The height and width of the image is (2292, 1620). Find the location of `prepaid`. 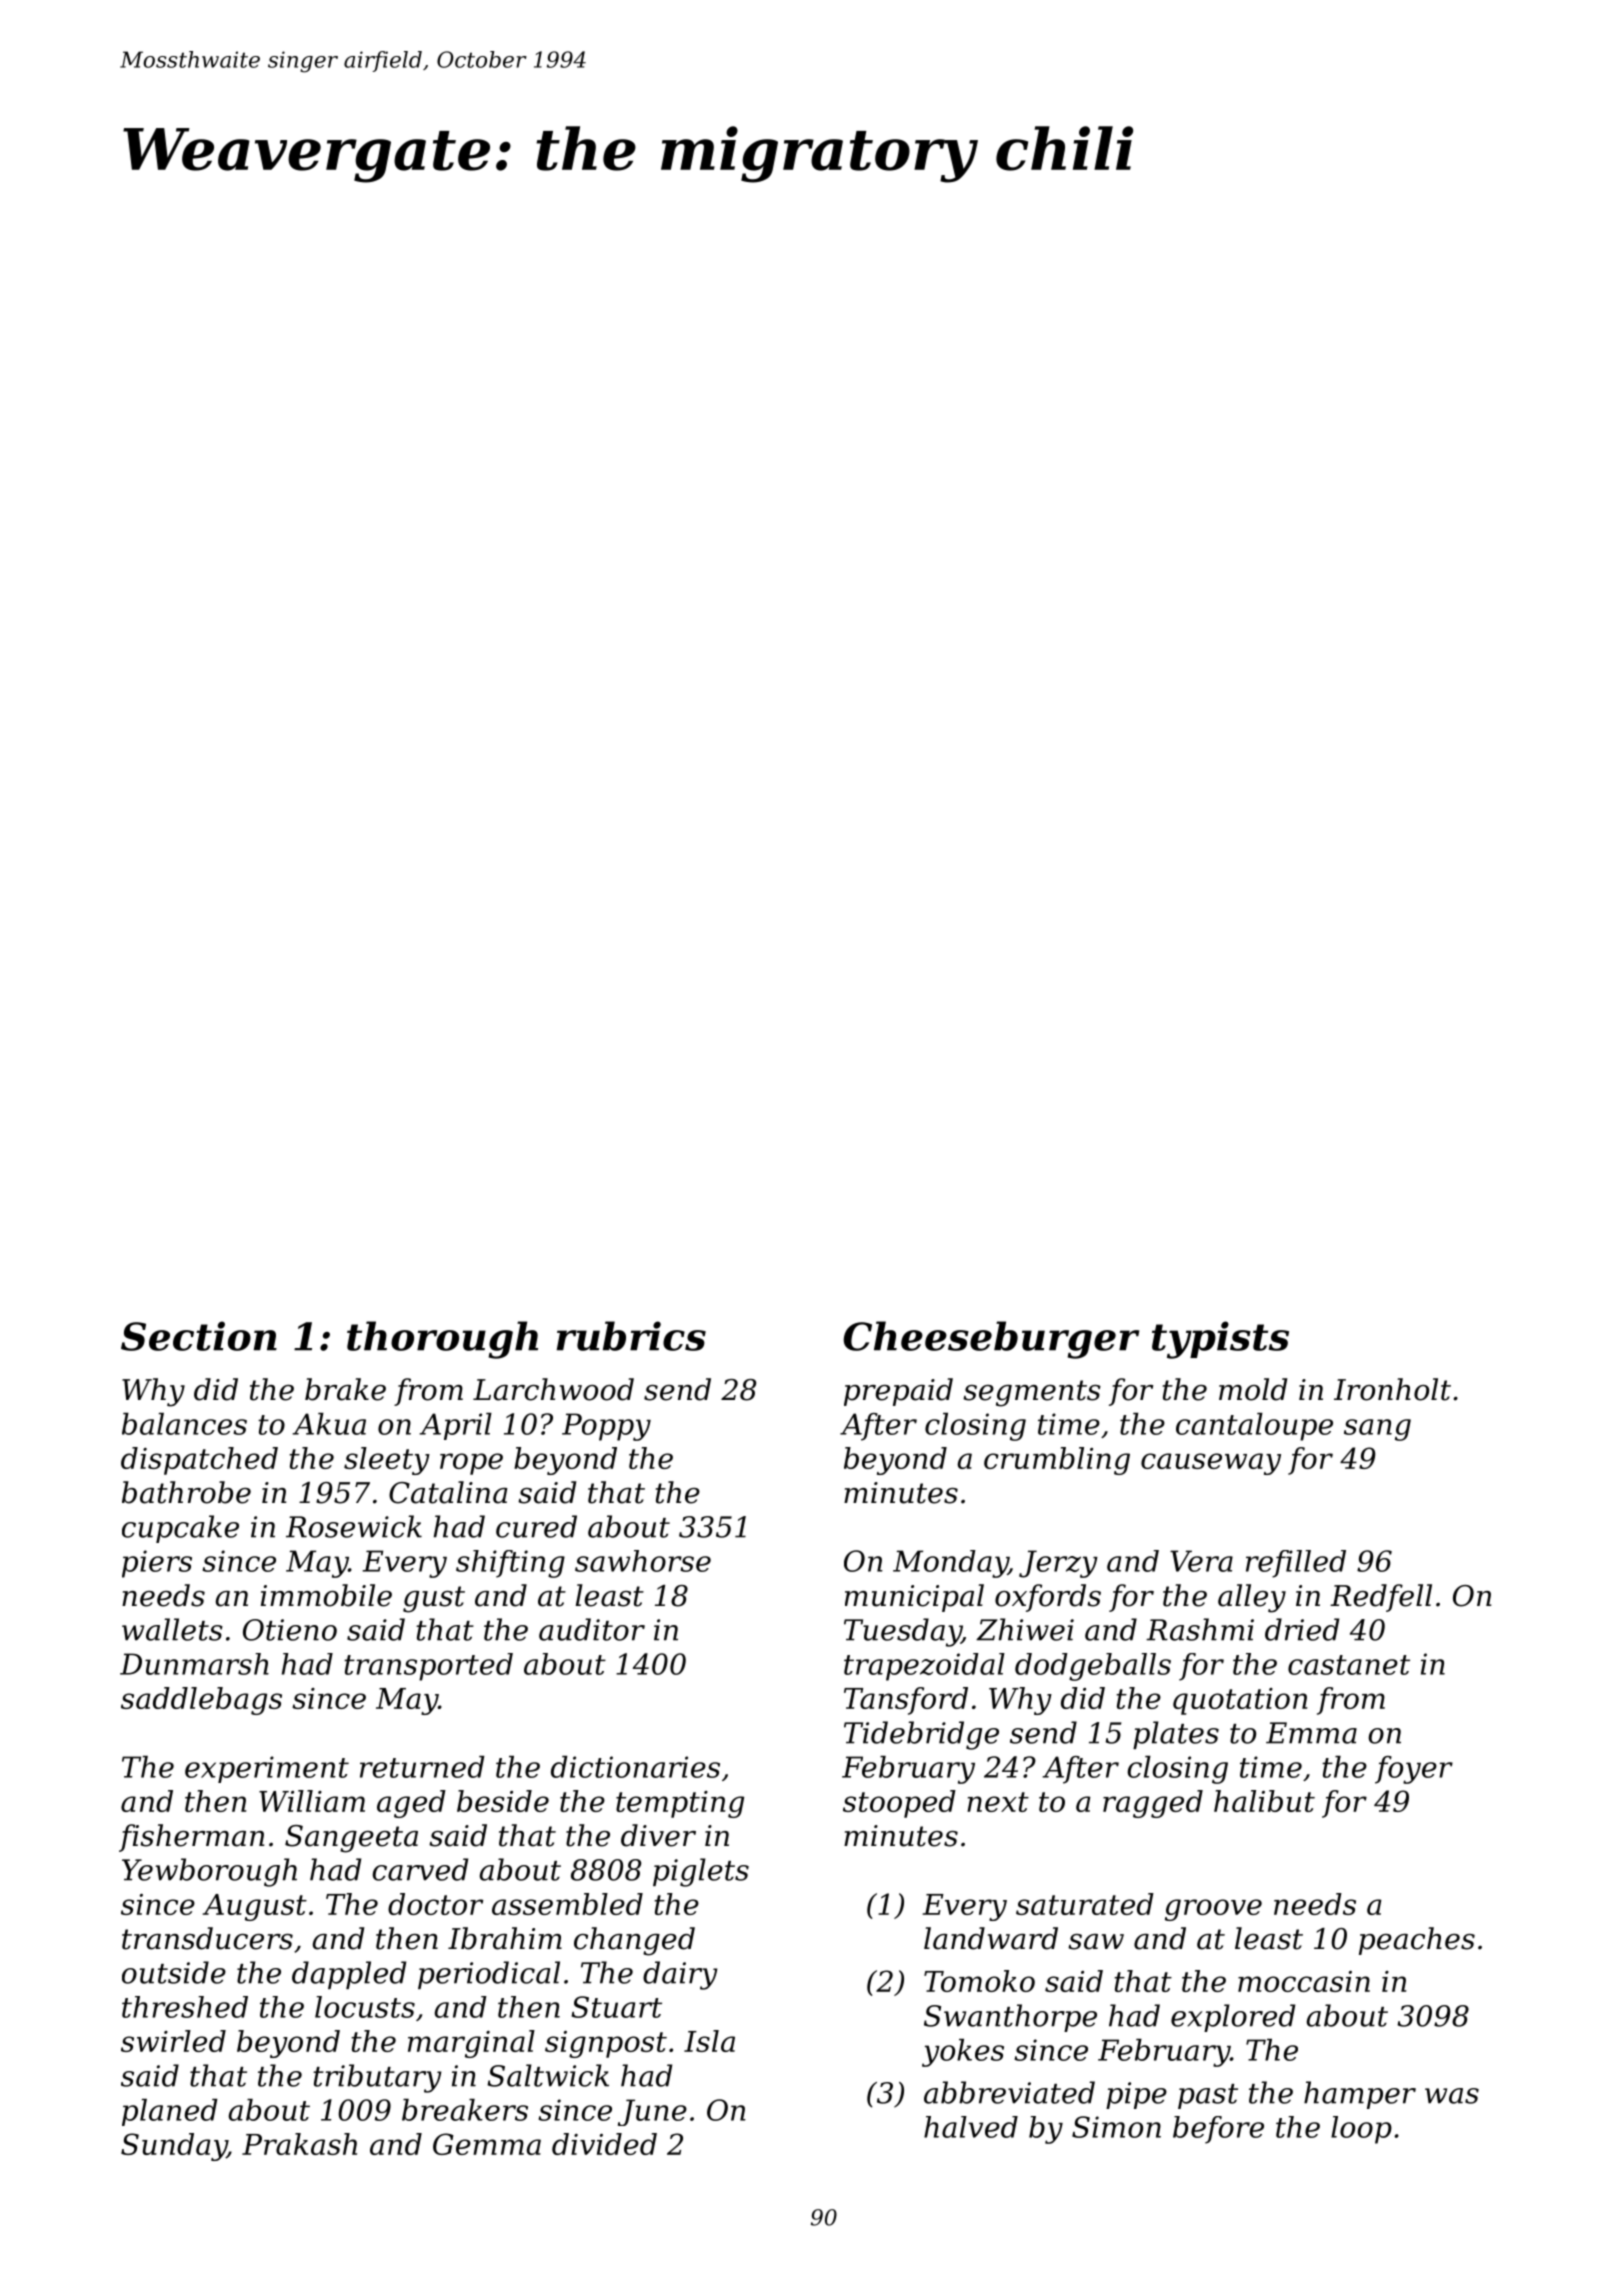

prepaid is located at coordinates (898, 1392).
